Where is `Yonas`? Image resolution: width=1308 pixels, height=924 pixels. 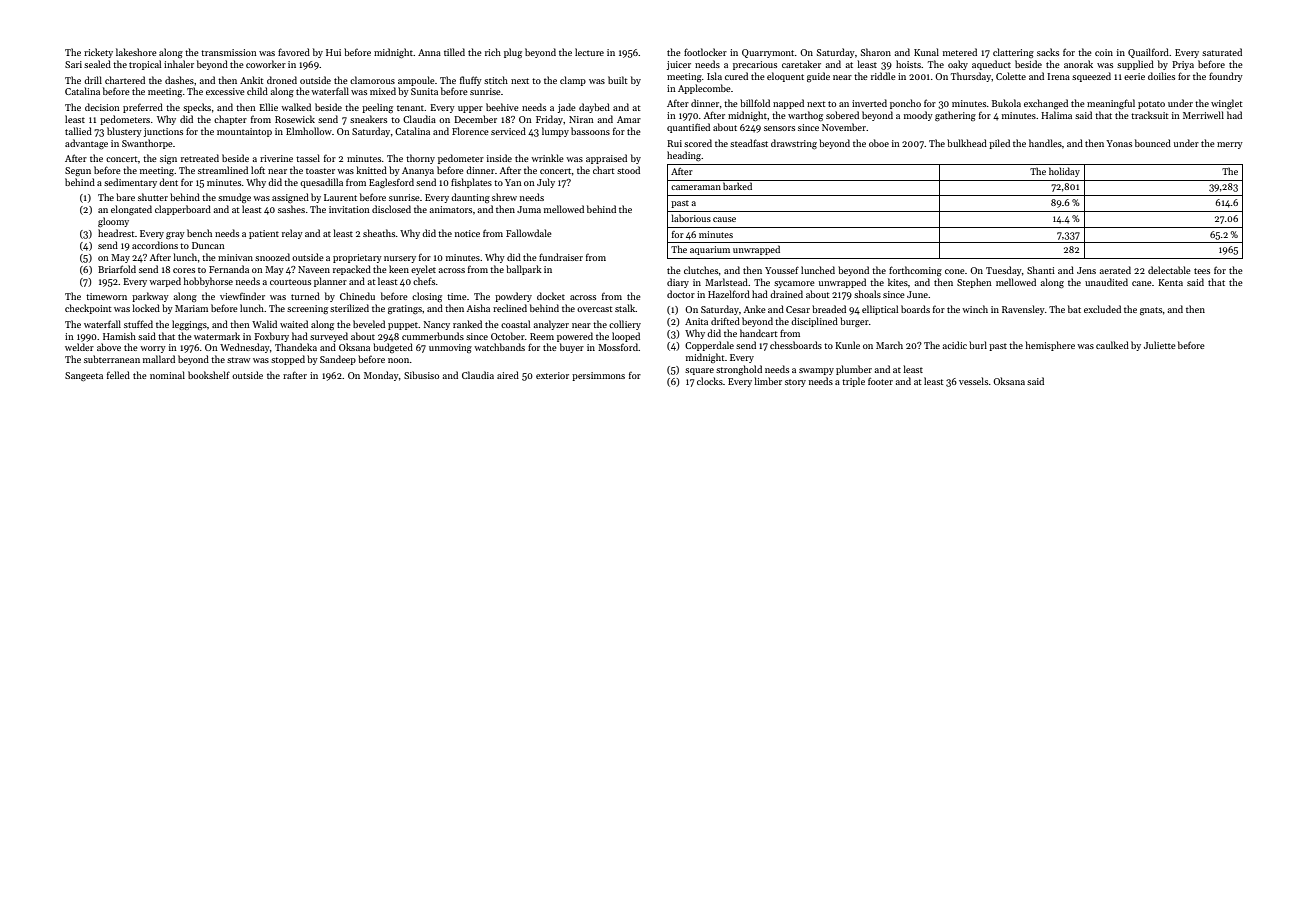 Yonas is located at coordinates (1119, 143).
